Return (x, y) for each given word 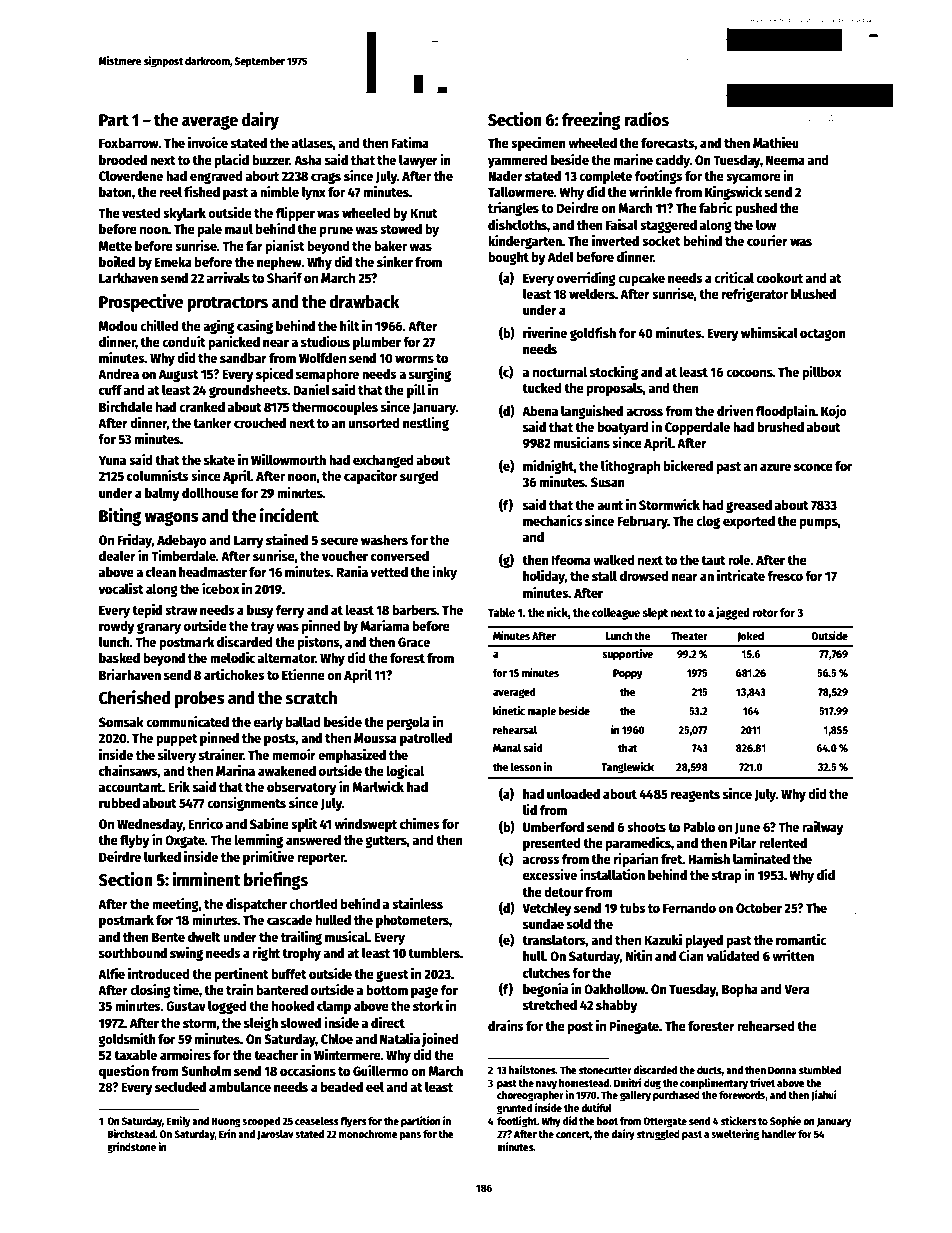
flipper (295, 214)
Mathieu (776, 142)
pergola (408, 723)
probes (200, 699)
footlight (517, 1122)
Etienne (303, 674)
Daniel (311, 389)
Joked (750, 636)
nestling (426, 424)
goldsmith (127, 1040)
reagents (695, 796)
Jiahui (824, 1095)
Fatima (410, 142)
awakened (287, 771)
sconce (813, 467)
